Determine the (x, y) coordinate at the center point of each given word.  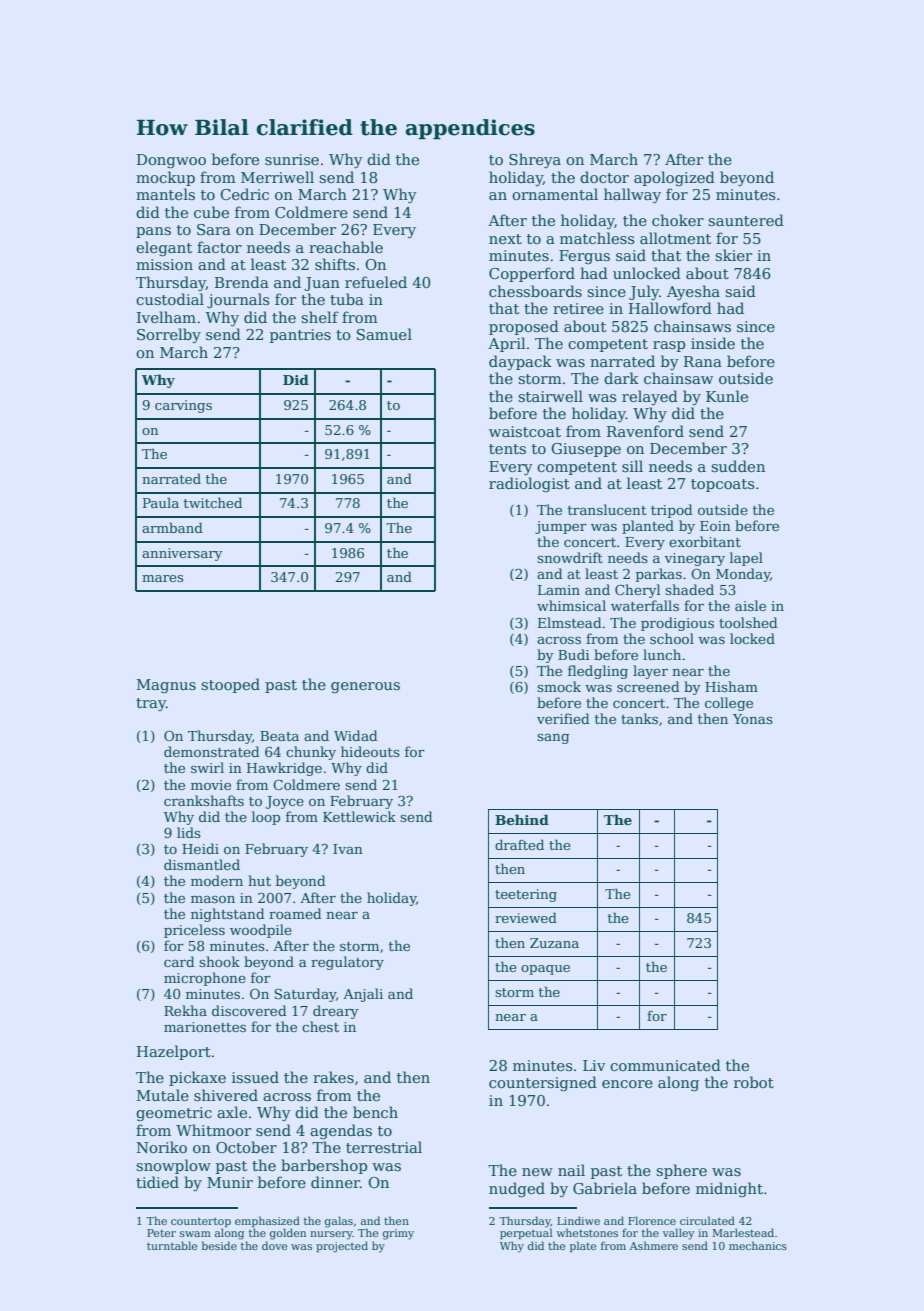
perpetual (526, 1233)
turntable (172, 1245)
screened (648, 686)
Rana (703, 361)
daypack (520, 362)
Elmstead (570, 622)
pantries (300, 336)
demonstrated (212, 751)
